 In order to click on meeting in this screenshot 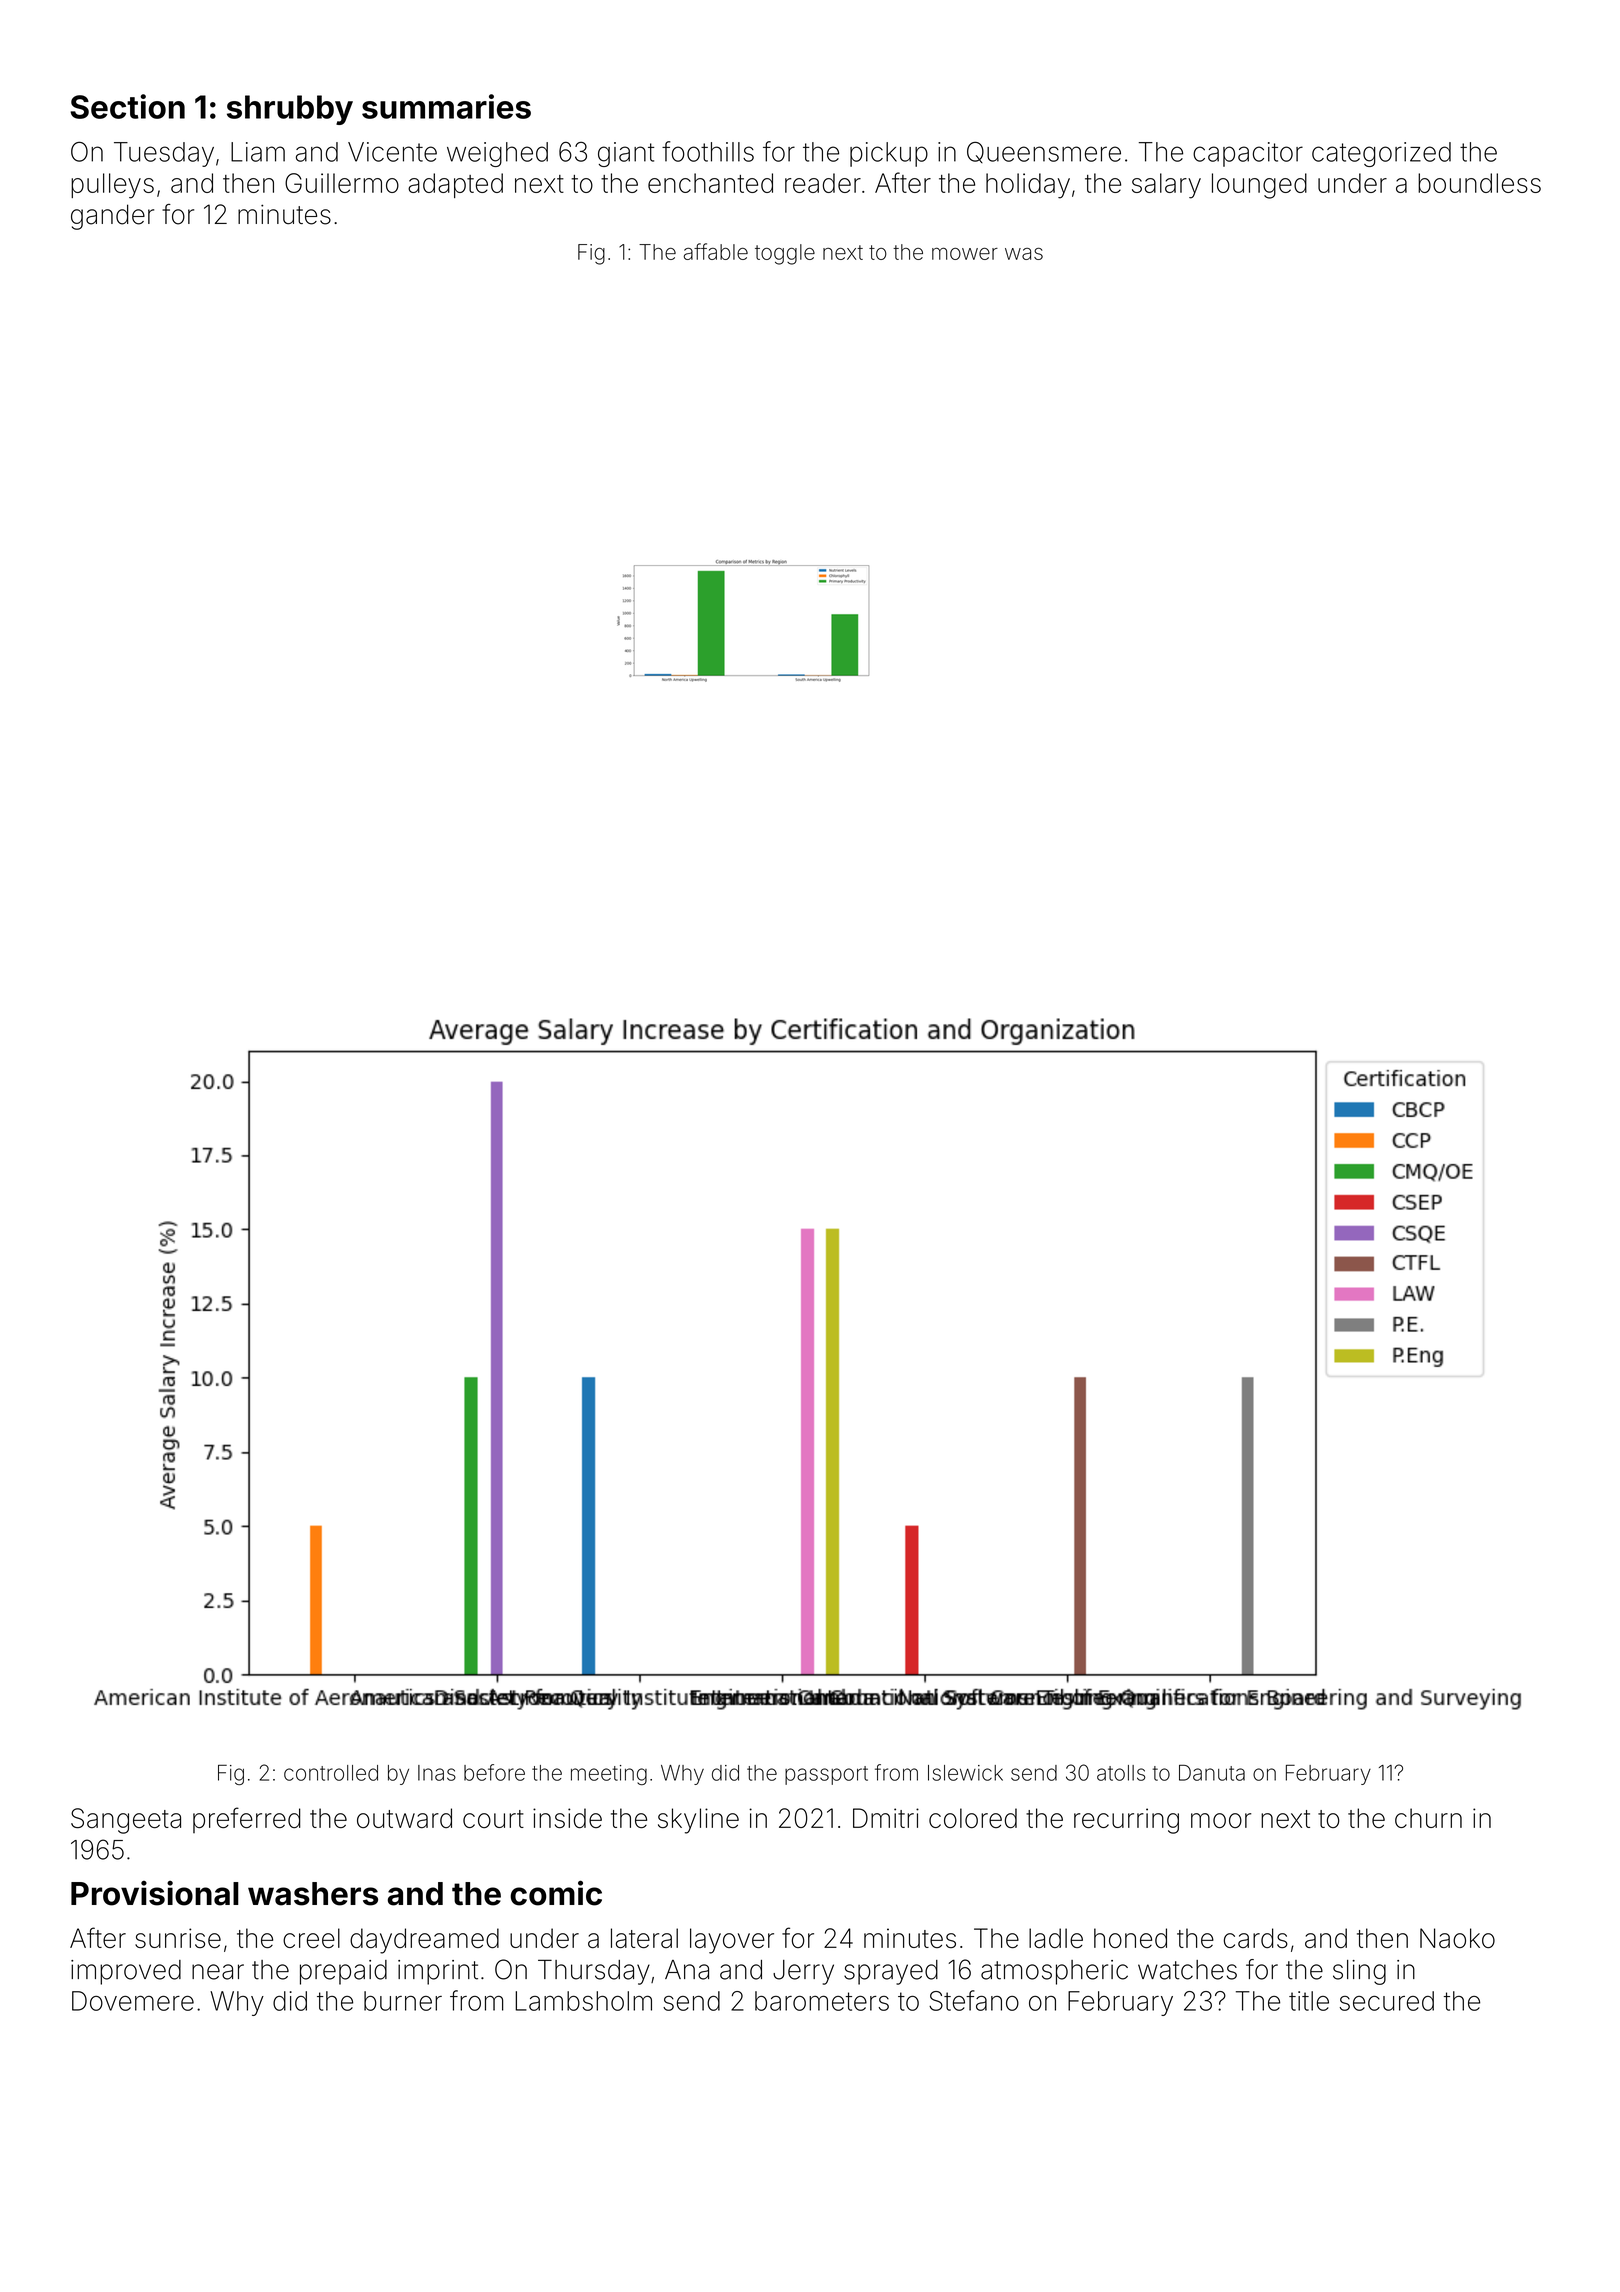, I will do `click(609, 1775)`.
